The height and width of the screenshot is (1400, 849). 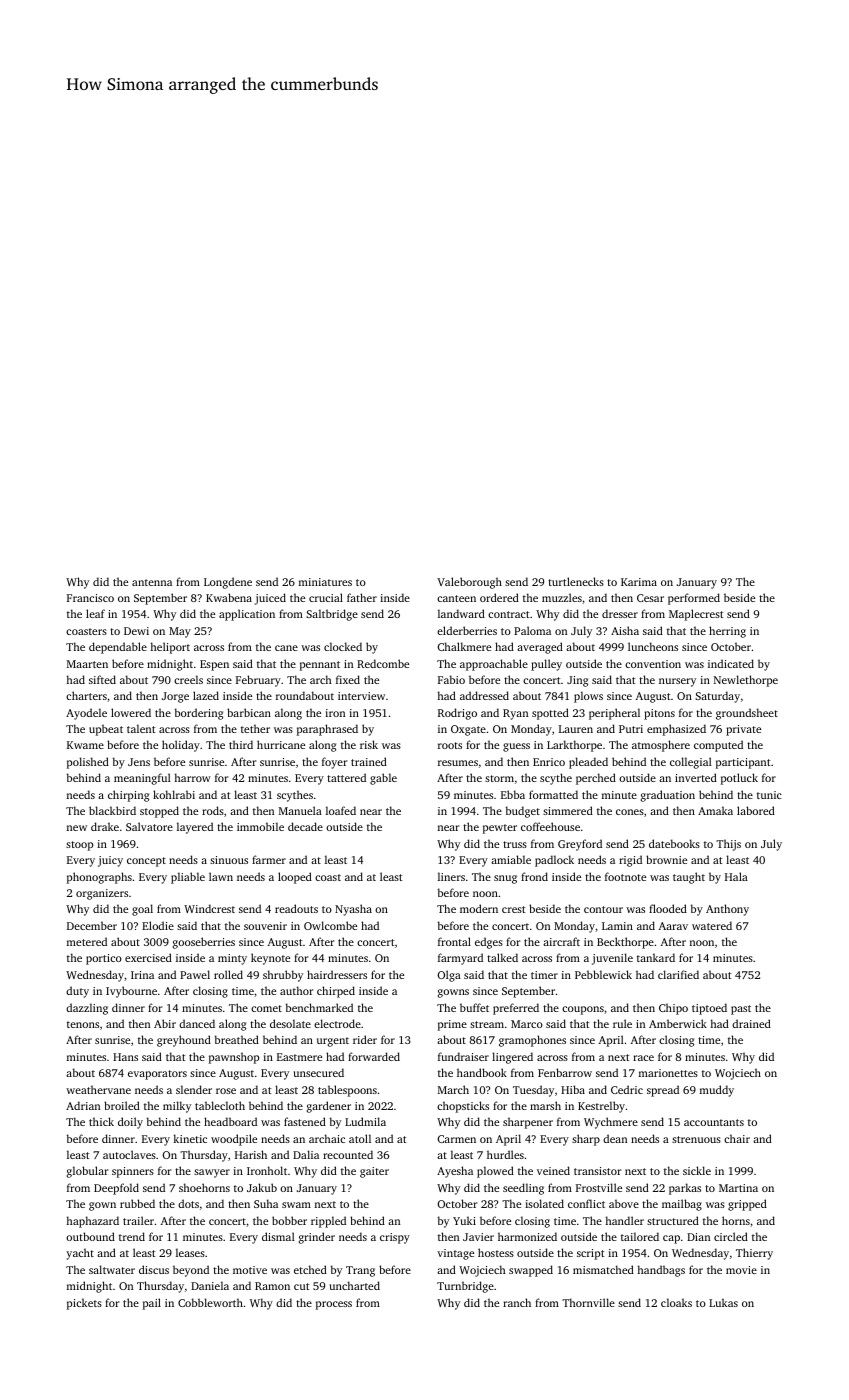 I want to click on Saturday, so click(x=717, y=697).
